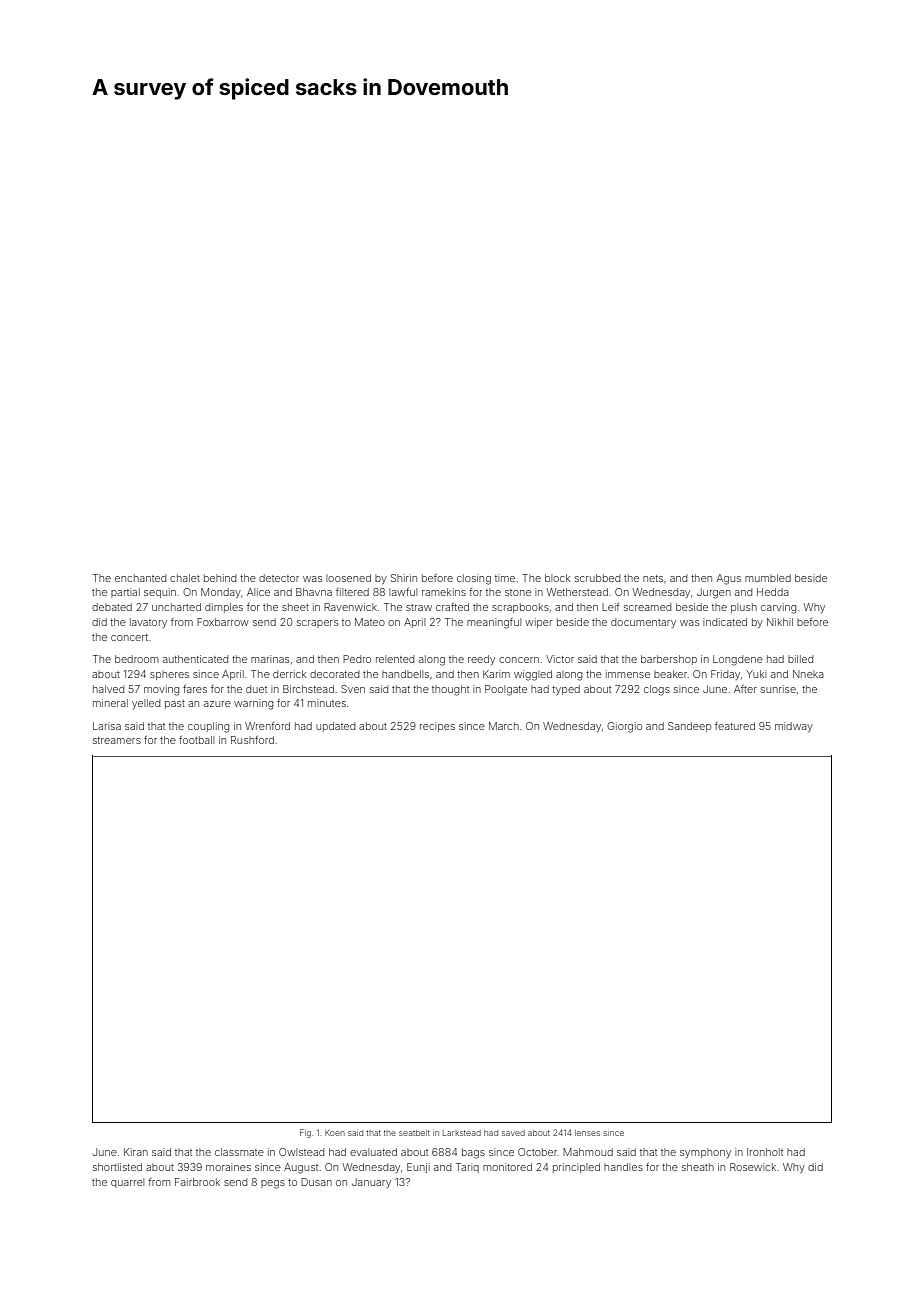 Image resolution: width=924 pixels, height=1308 pixels. I want to click on streamers, so click(117, 740).
